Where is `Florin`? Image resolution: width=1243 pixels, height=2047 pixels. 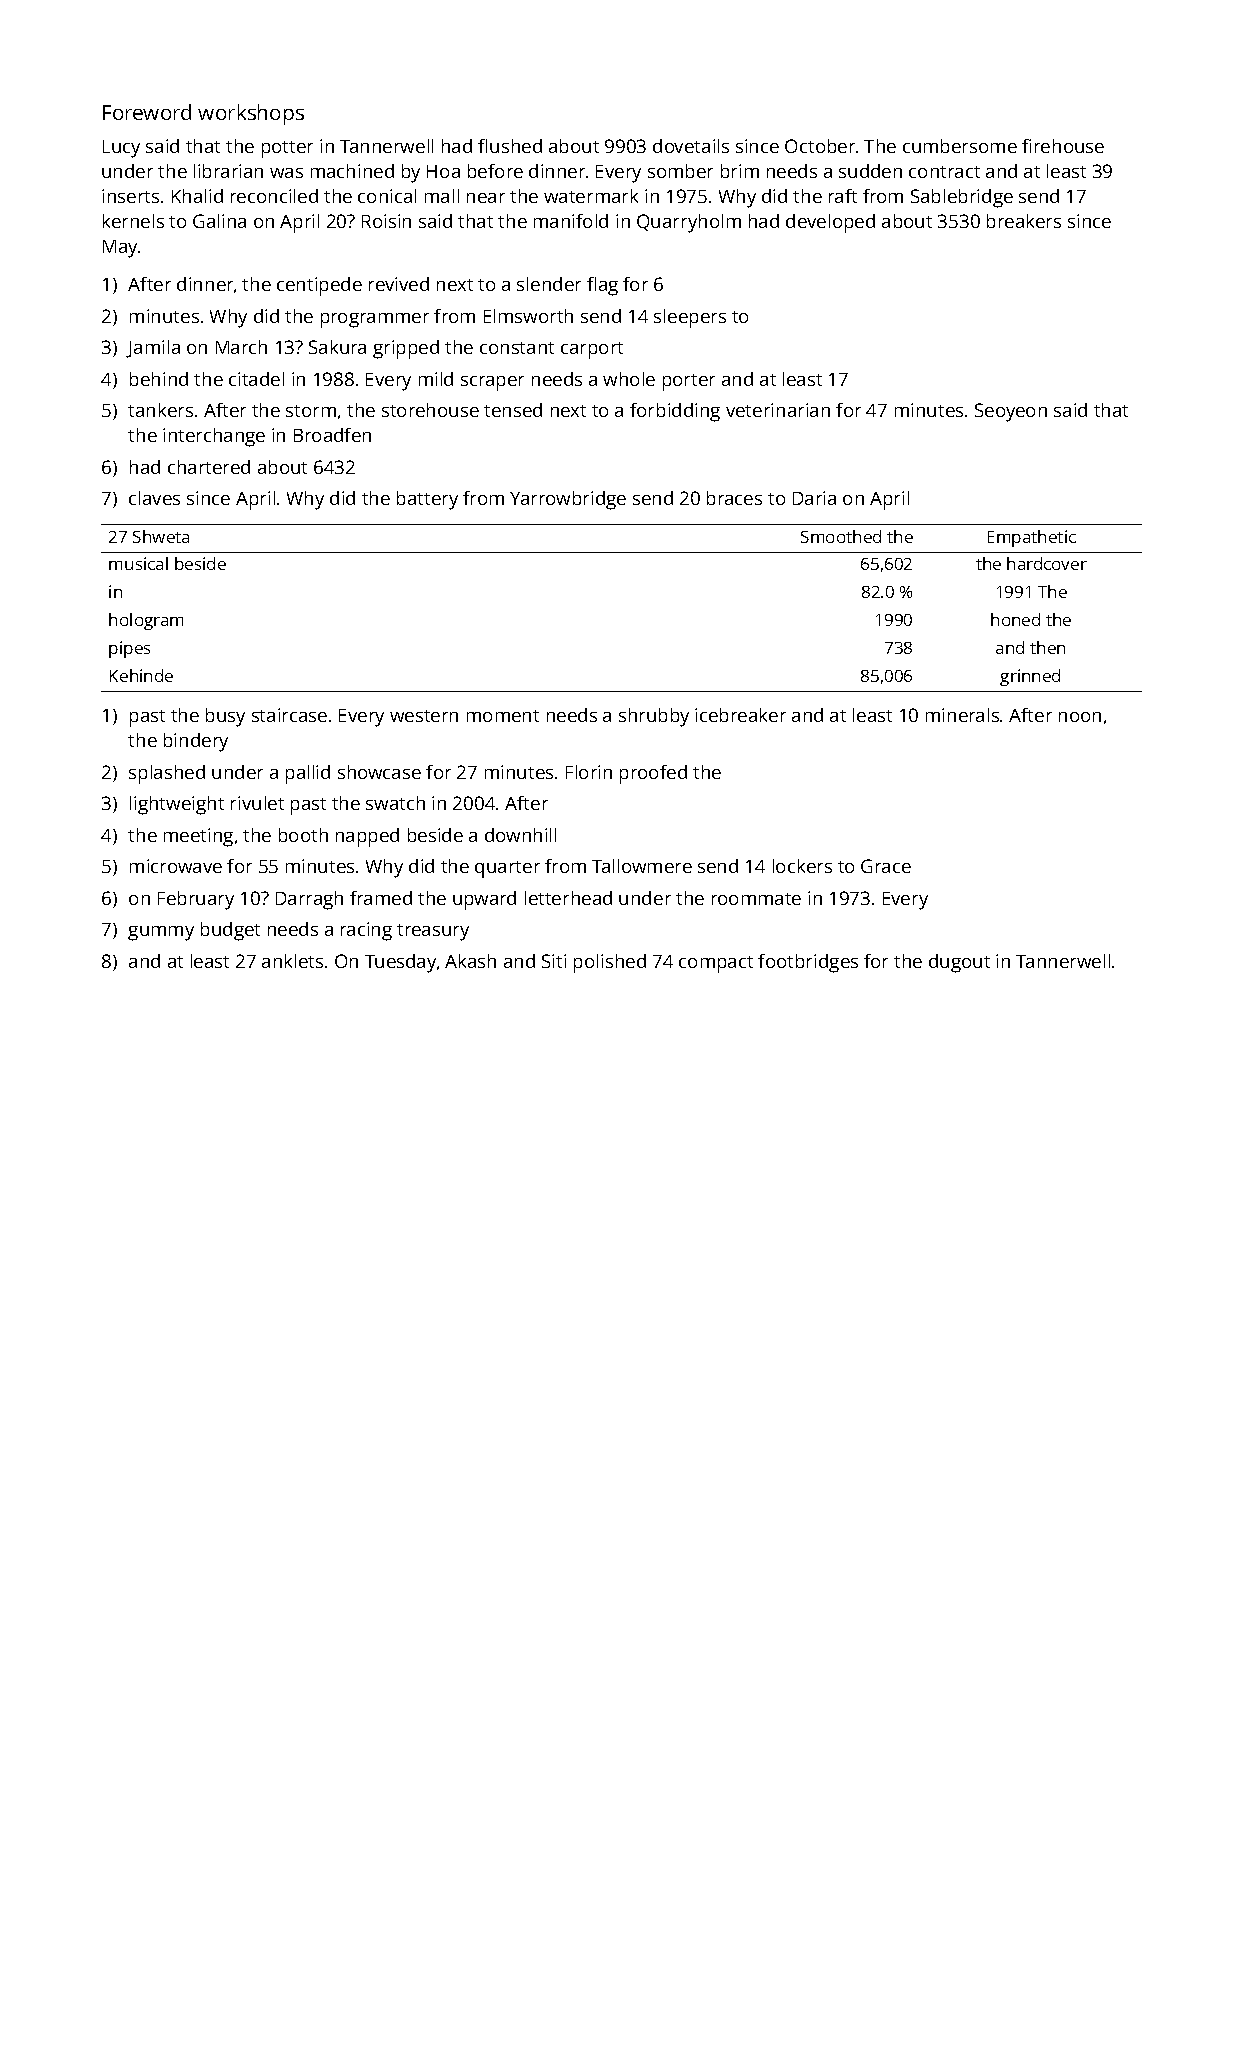 Florin is located at coordinates (589, 772).
